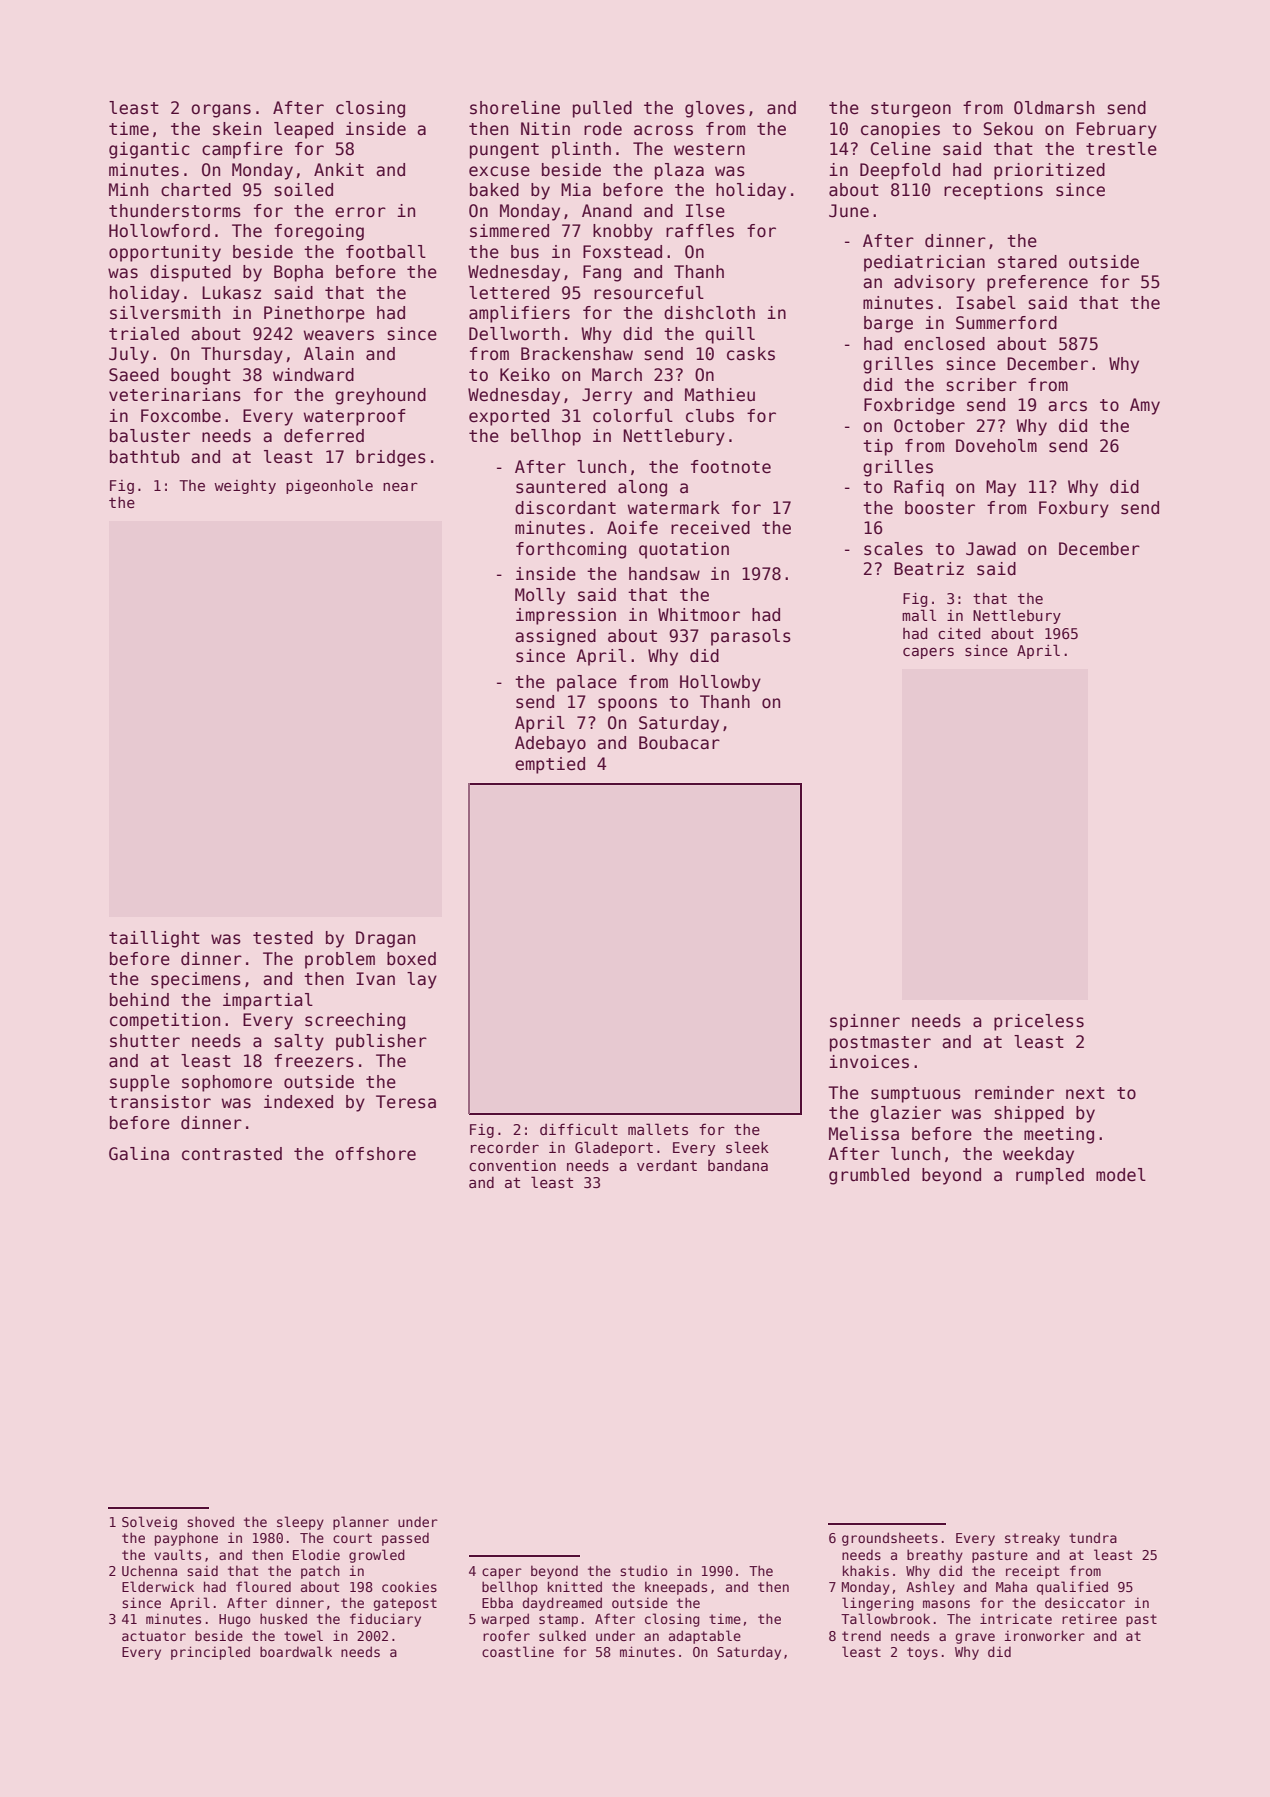  Describe the element at coordinates (154, 939) in the screenshot. I see `taillight` at that location.
